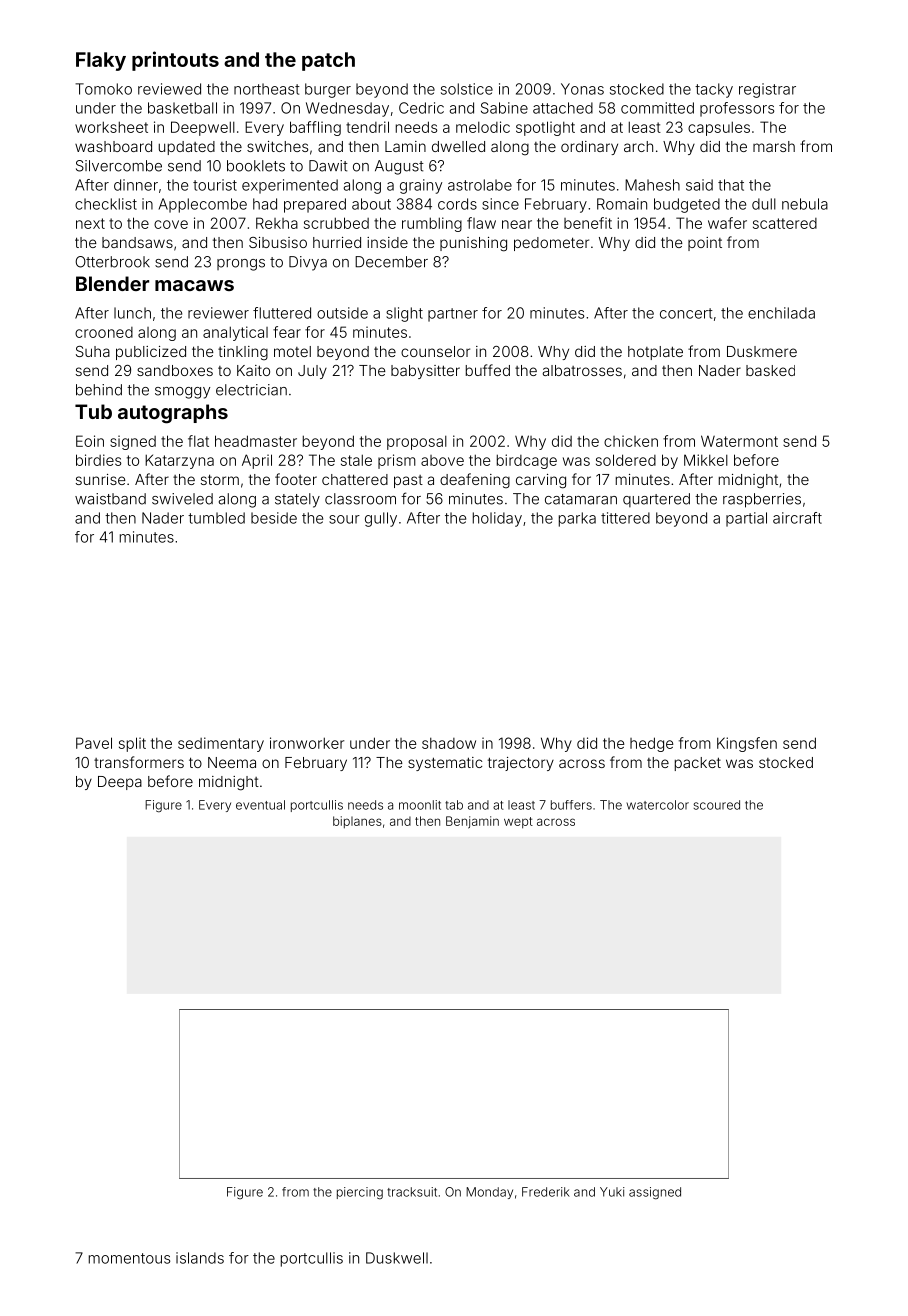 The image size is (908, 1316). I want to click on aircraft, so click(797, 518).
